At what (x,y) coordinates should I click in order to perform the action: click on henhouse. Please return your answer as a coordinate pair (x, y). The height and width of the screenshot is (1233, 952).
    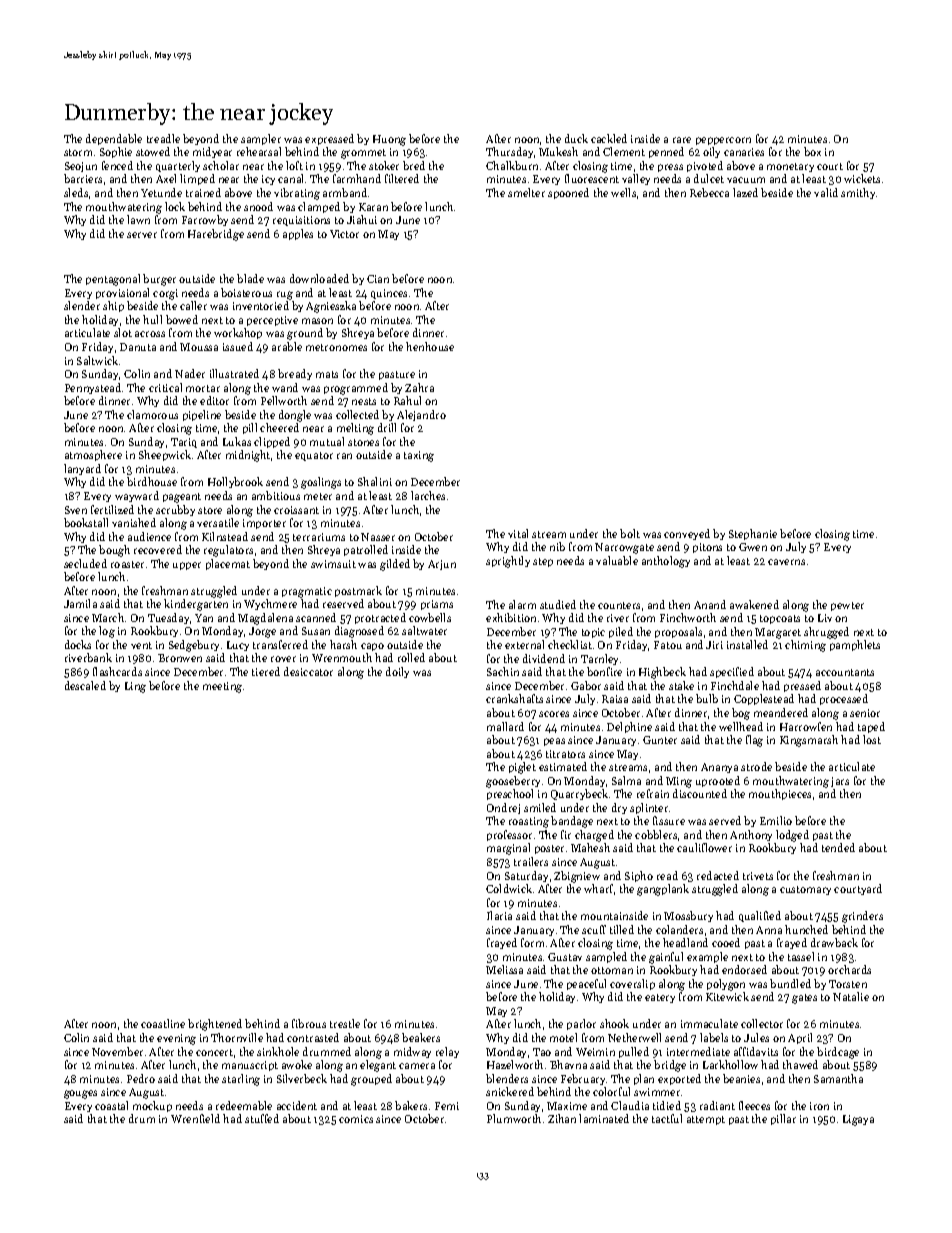
    Looking at the image, I should click on (430, 346).
